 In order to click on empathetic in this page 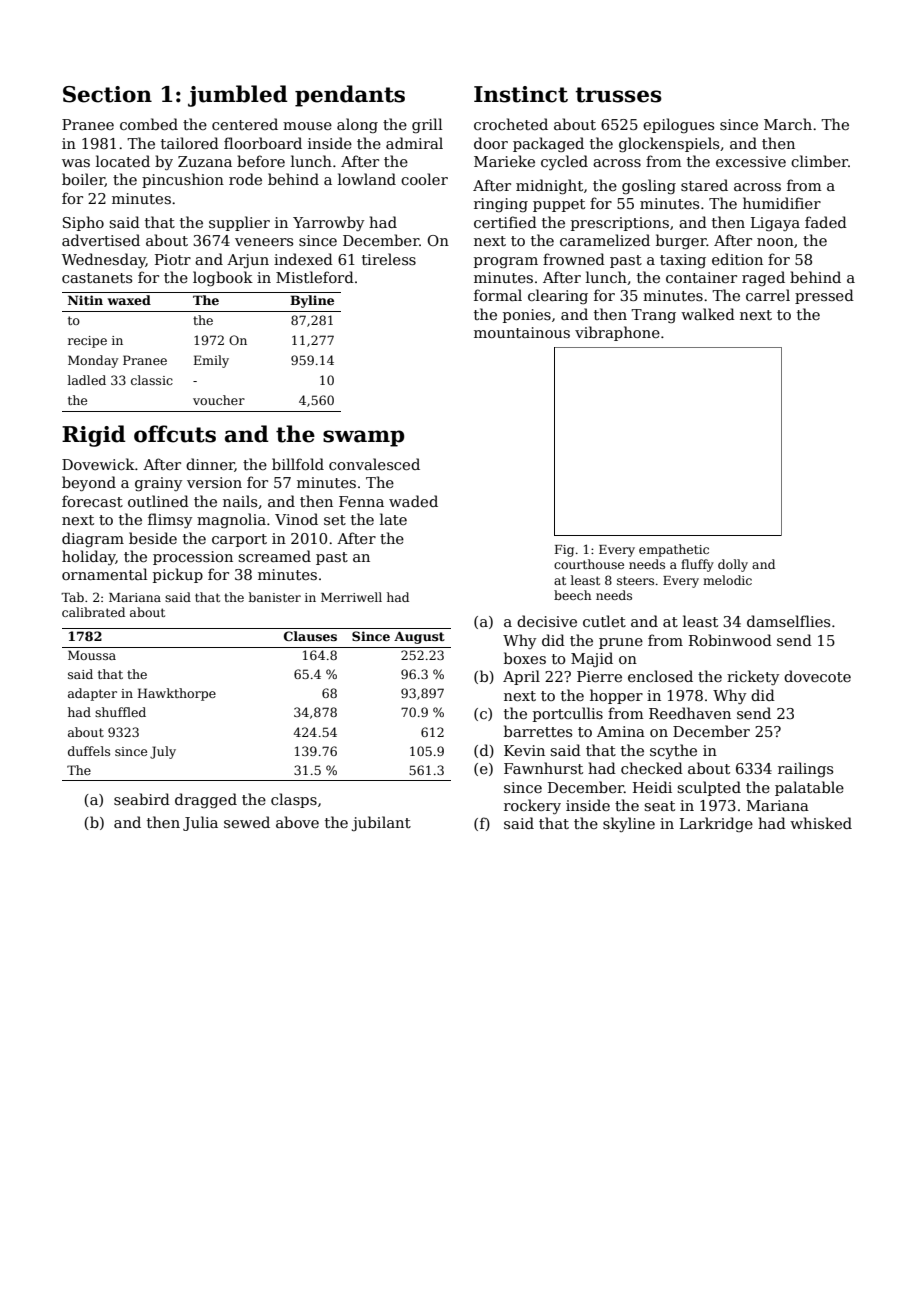, I will do `click(674, 550)`.
